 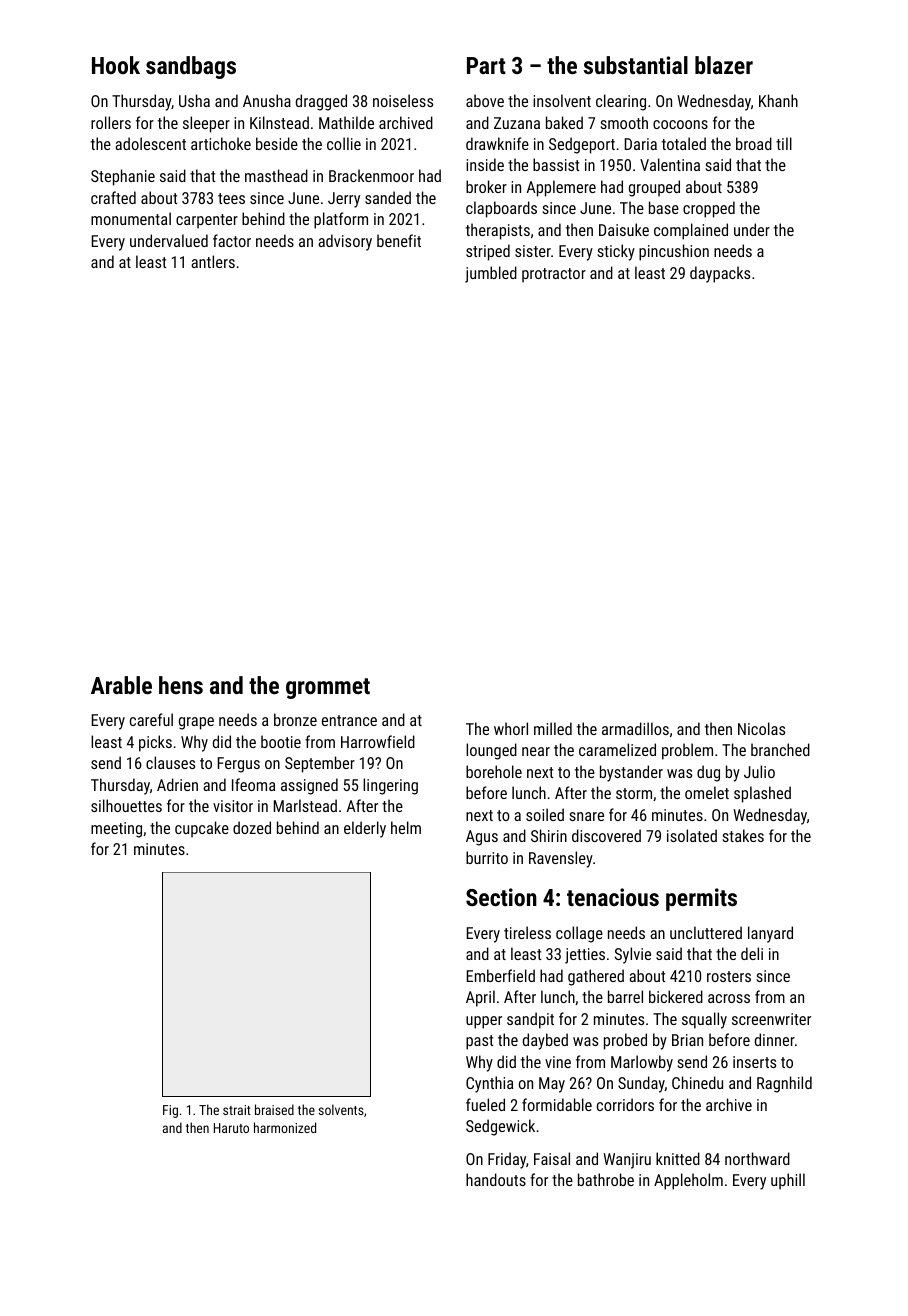 What do you see at coordinates (170, 1111) in the document?
I see `Fig` at bounding box center [170, 1111].
